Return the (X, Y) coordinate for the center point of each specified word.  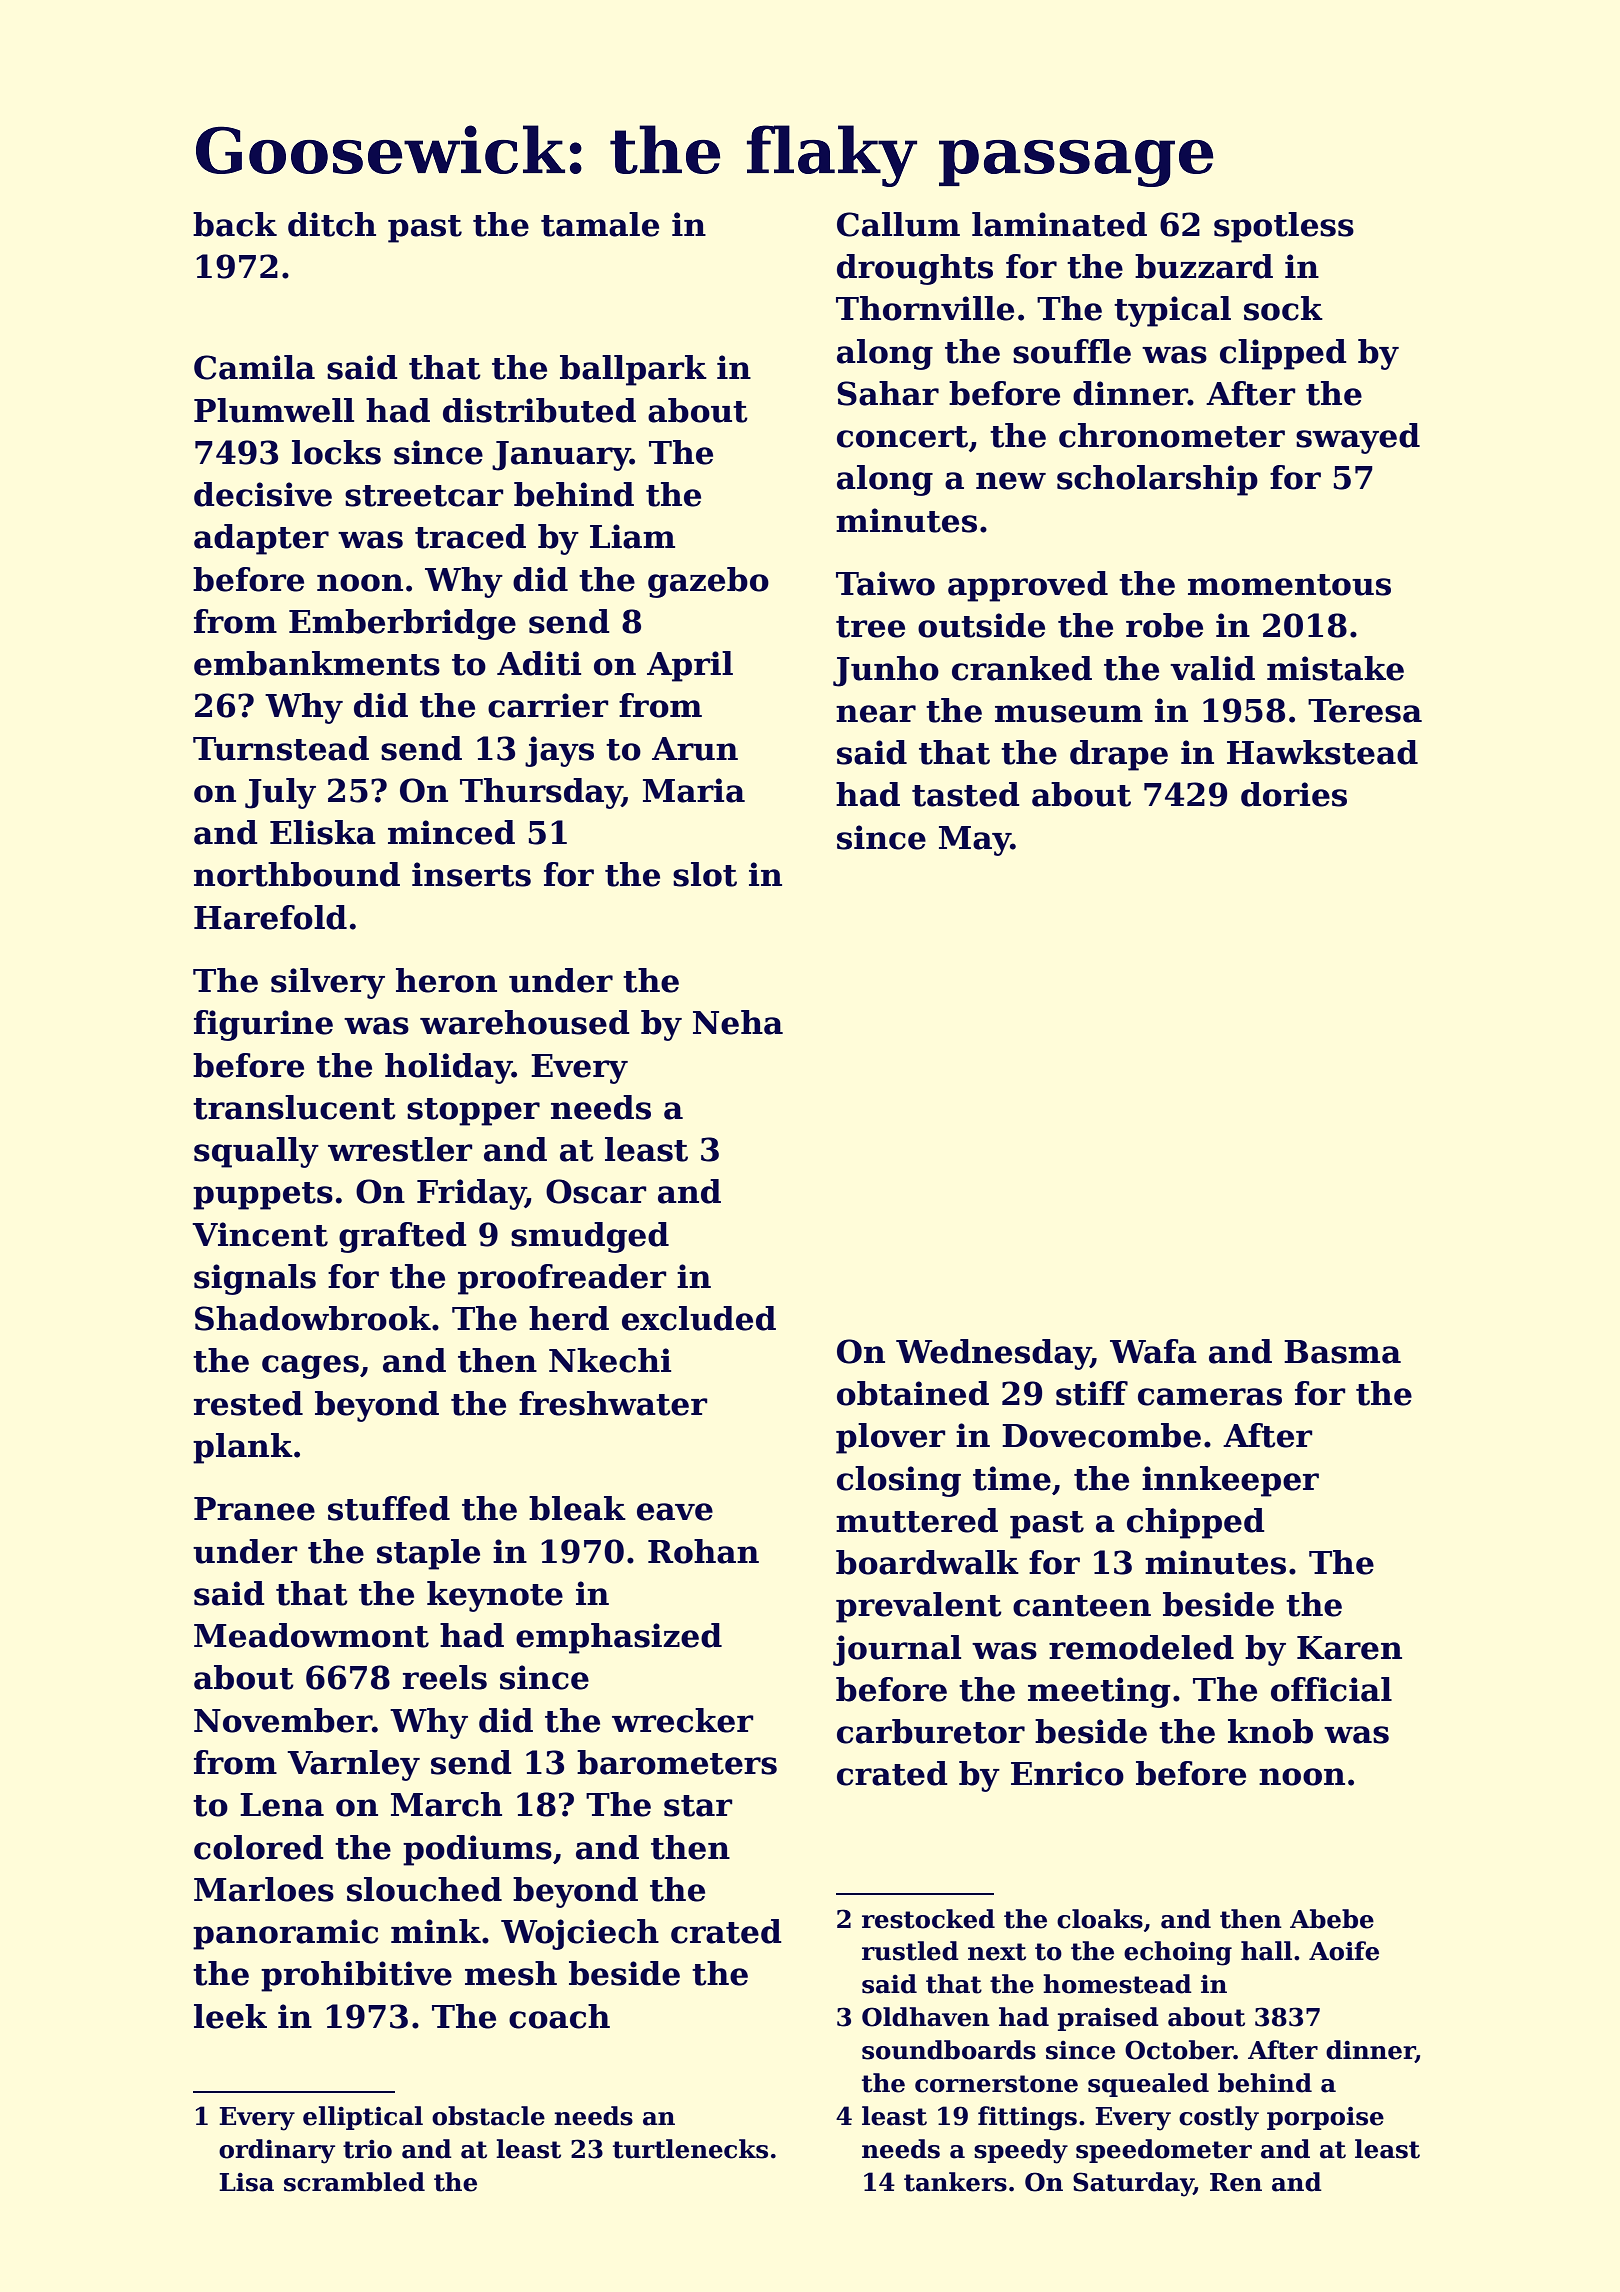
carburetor (931, 1731)
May (975, 841)
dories (1294, 794)
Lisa (246, 2182)
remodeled (1141, 1647)
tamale (600, 224)
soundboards (949, 2050)
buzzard (1204, 266)
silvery (328, 983)
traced (470, 536)
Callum (898, 224)
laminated (1059, 224)
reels (445, 1677)
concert (902, 437)
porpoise (1325, 2118)
